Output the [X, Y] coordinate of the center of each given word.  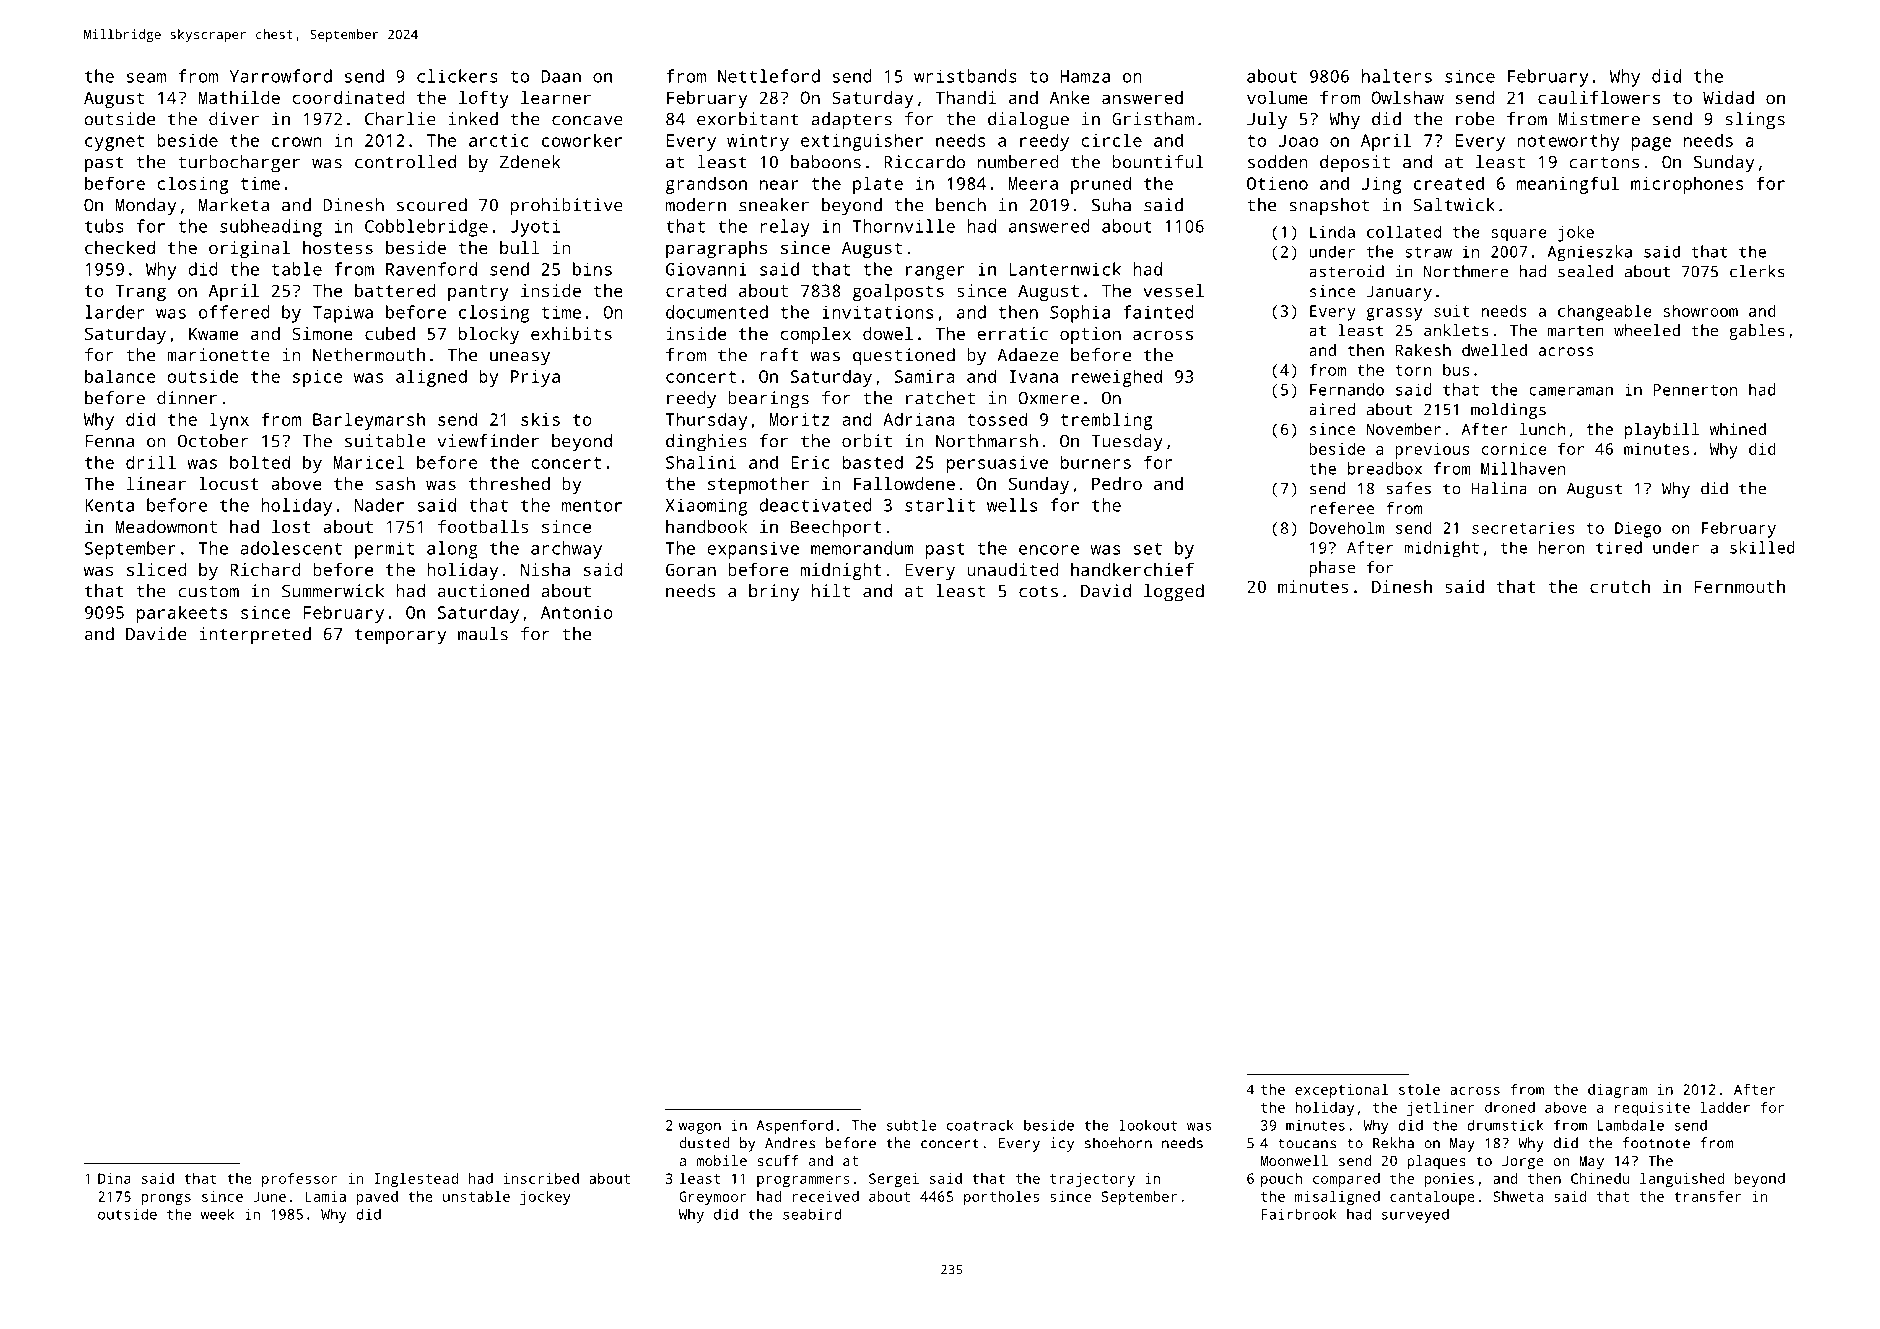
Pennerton [1695, 390]
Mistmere [1599, 119]
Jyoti [535, 228]
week [217, 1214]
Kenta [109, 505]
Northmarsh [987, 441]
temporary [400, 636]
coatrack [980, 1125]
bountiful [1158, 162]
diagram [1617, 1091]
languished [1682, 1180]
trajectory [1092, 1180]
